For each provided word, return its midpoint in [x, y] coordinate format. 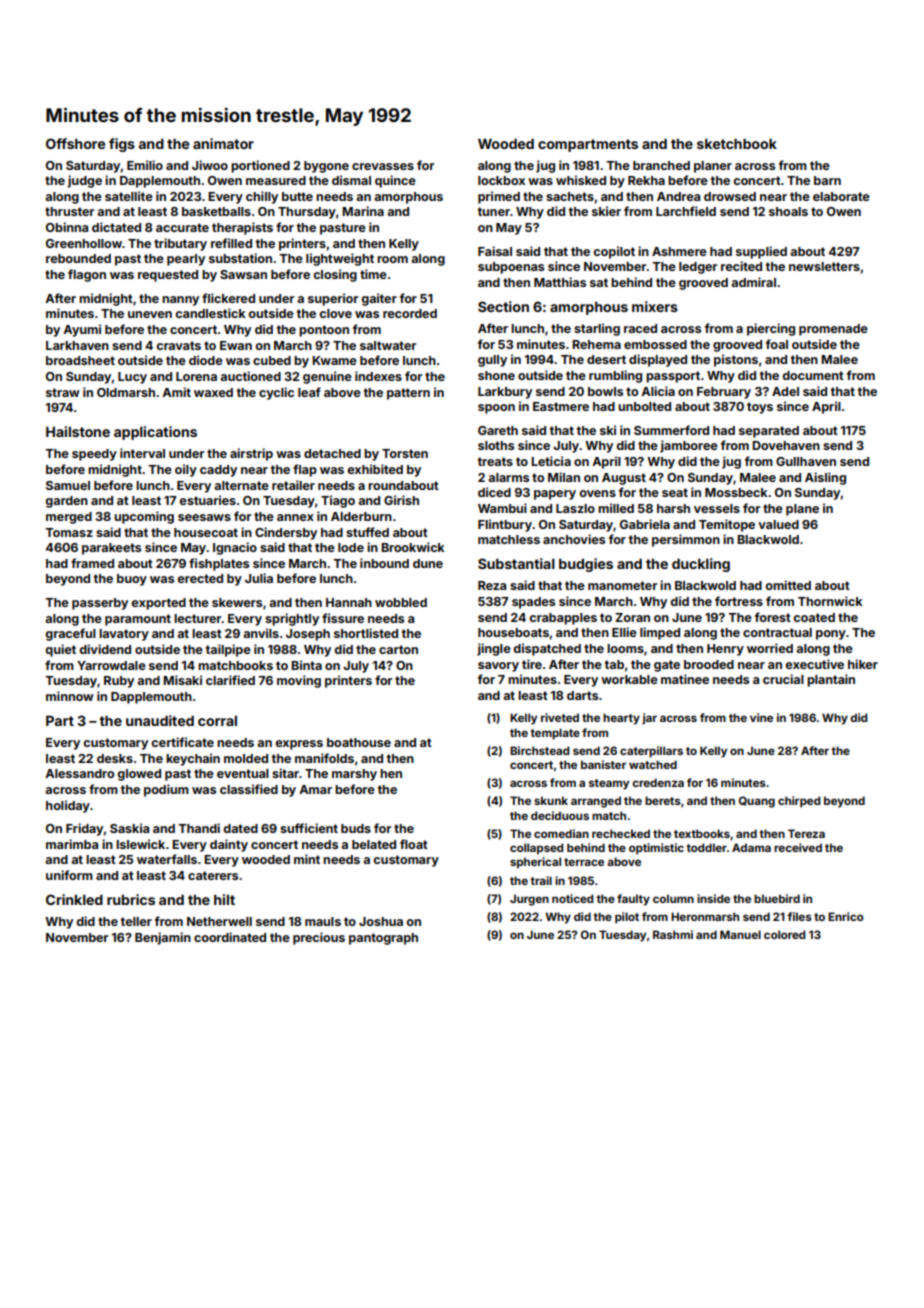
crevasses [383, 166]
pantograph [383, 939]
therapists [242, 228]
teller [136, 921]
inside [713, 898]
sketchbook [737, 144]
